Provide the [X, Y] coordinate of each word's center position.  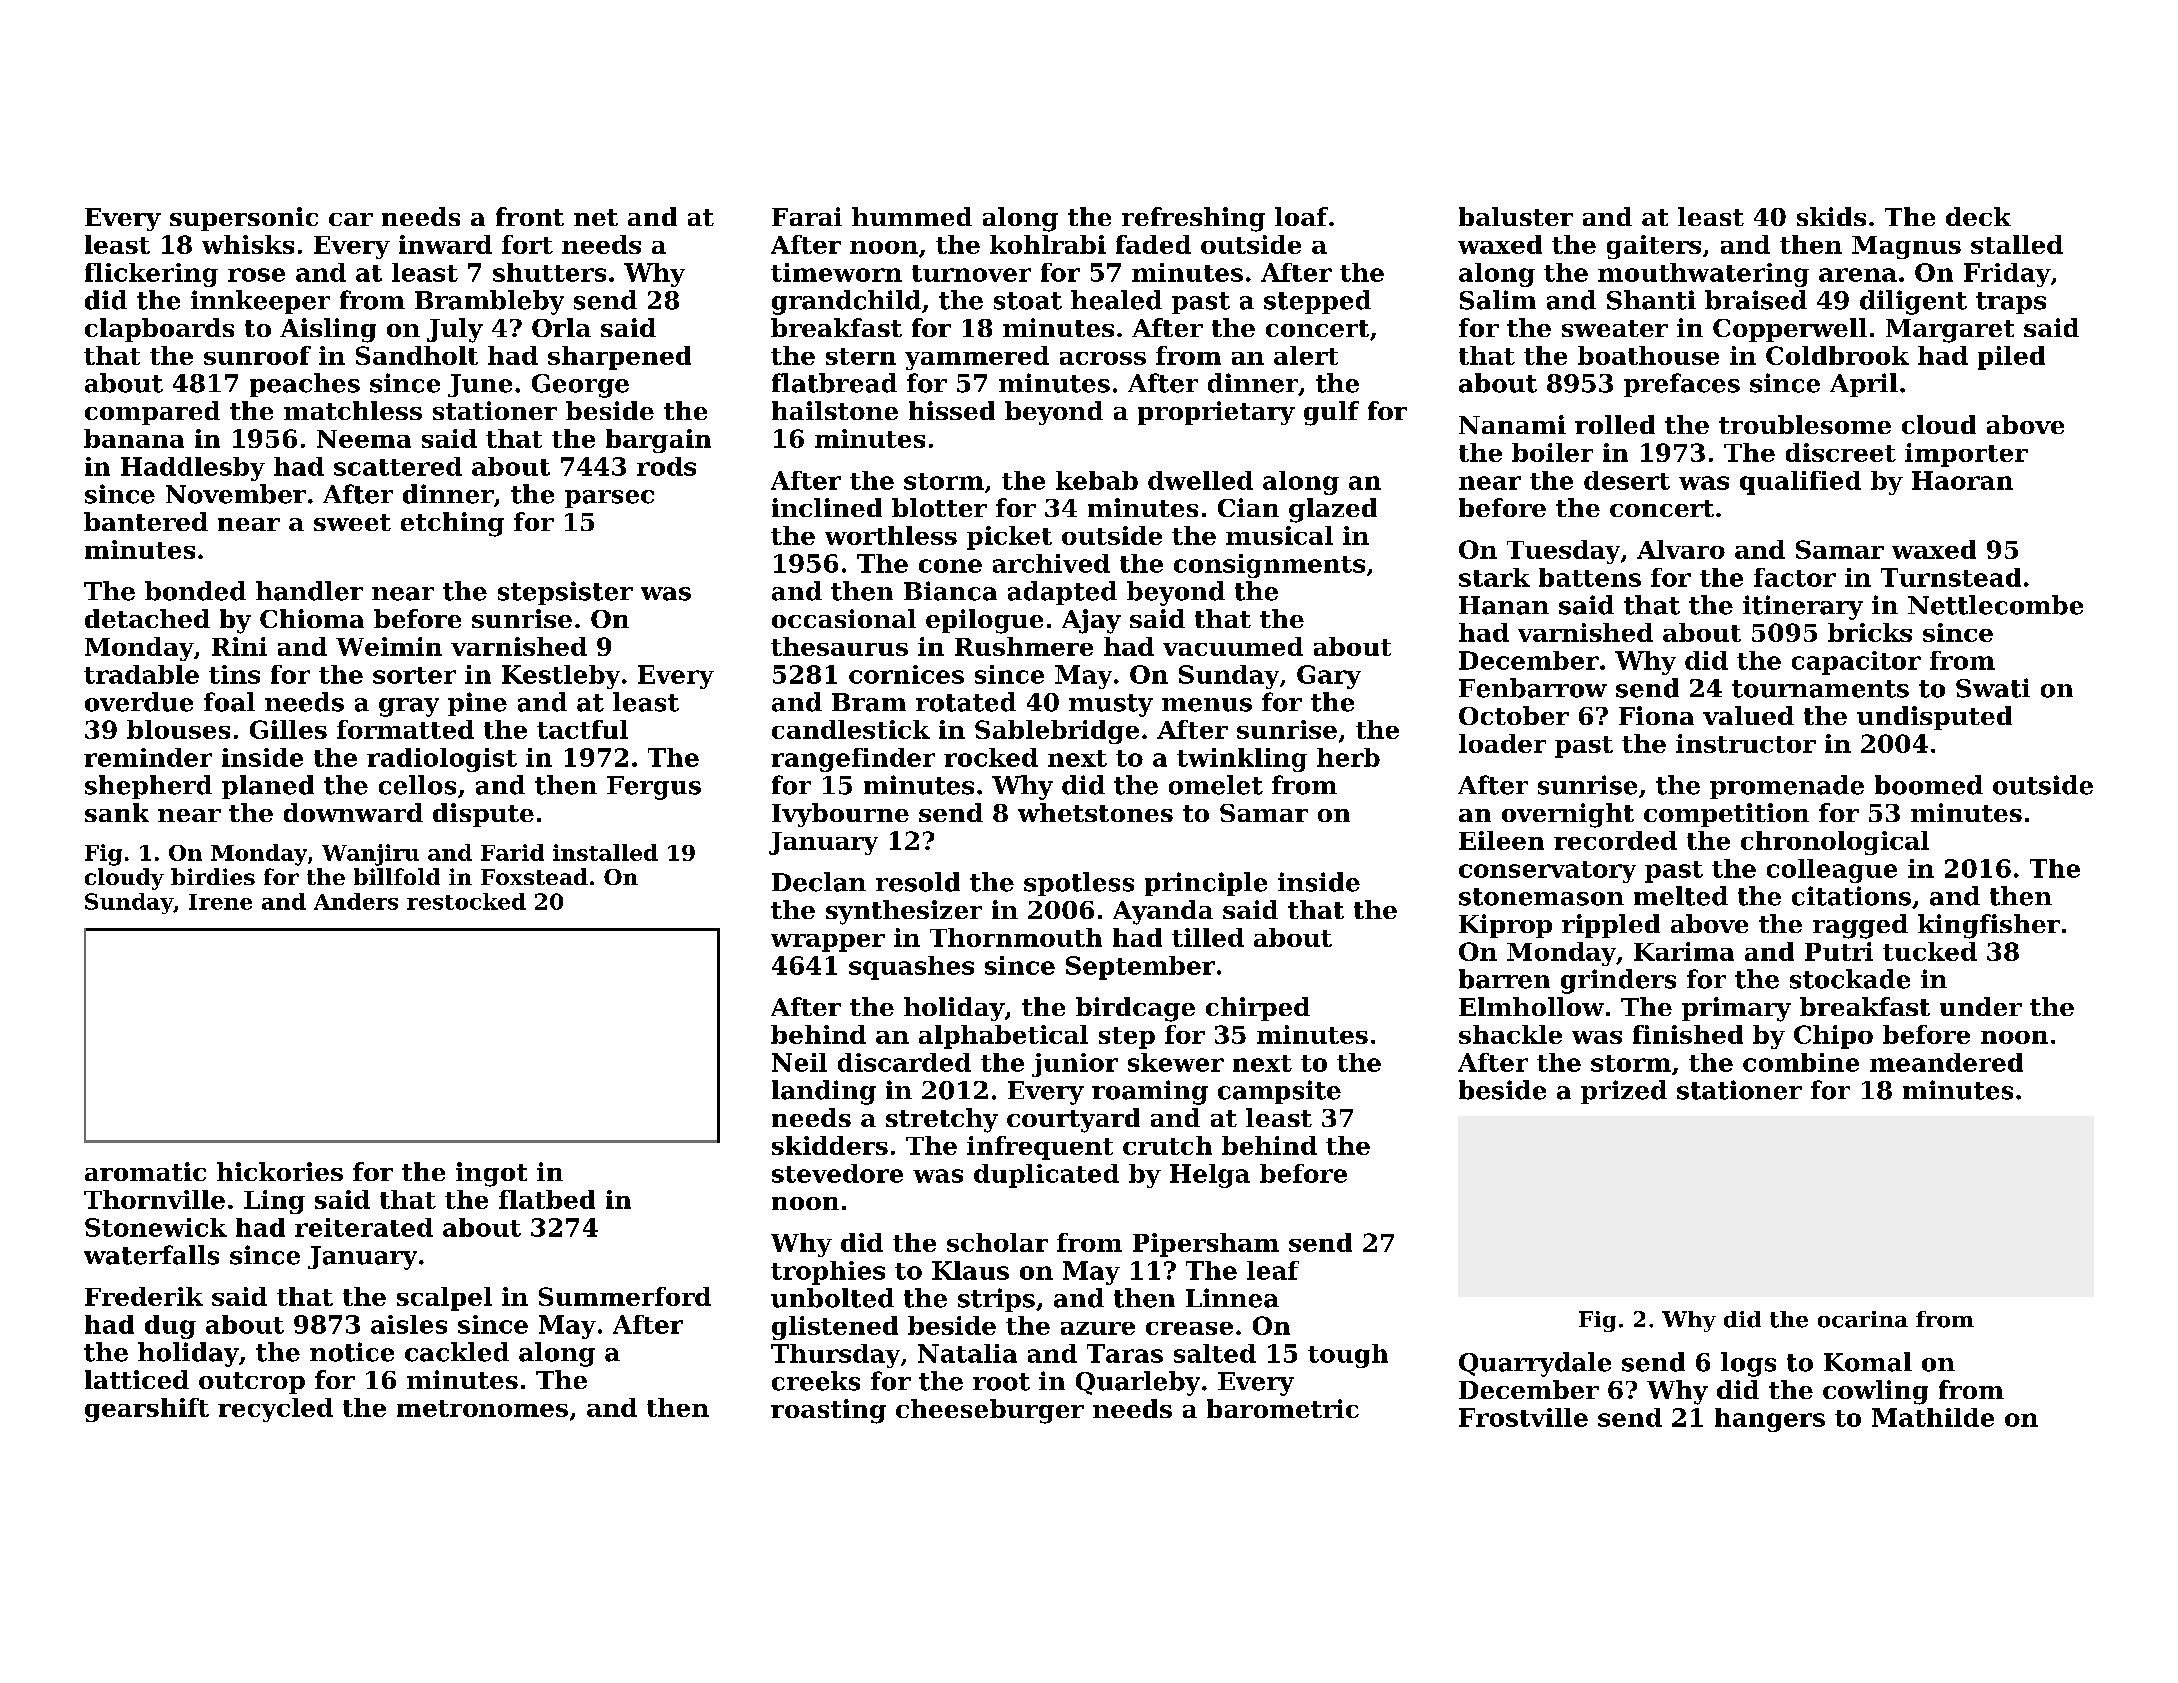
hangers [1770, 1420]
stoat [1028, 301]
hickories [280, 1171]
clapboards [159, 330]
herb [1348, 757]
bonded [195, 591]
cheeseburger [990, 1411]
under [1981, 1006]
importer [1966, 455]
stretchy [942, 1120]
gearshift [147, 1410]
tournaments [1820, 689]
